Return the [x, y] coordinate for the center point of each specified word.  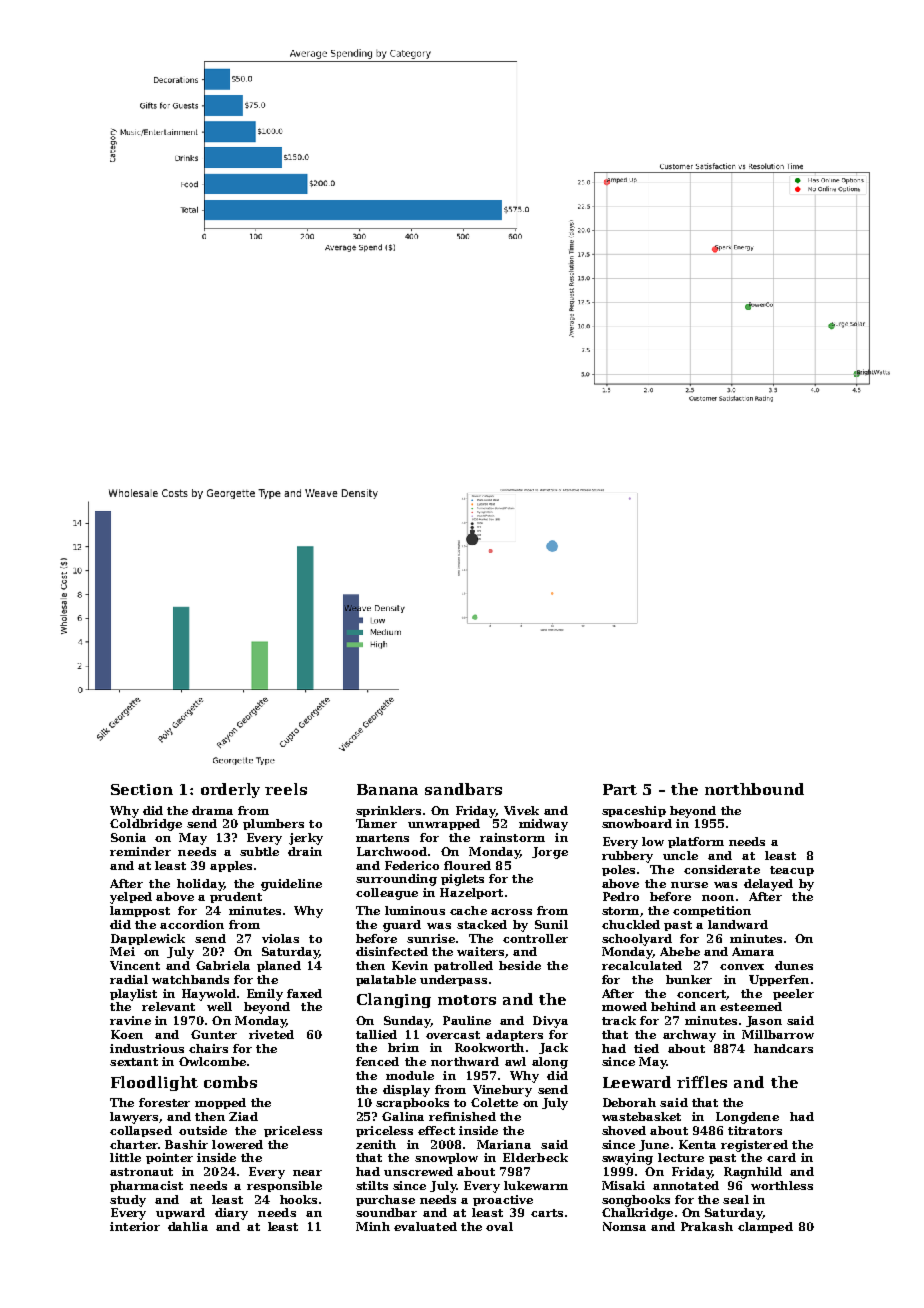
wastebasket [641, 1116]
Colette [494, 1102]
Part [620, 789]
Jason [764, 1021]
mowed [624, 1006]
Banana [387, 789]
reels [286, 789]
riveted [271, 1034]
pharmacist [146, 1186]
